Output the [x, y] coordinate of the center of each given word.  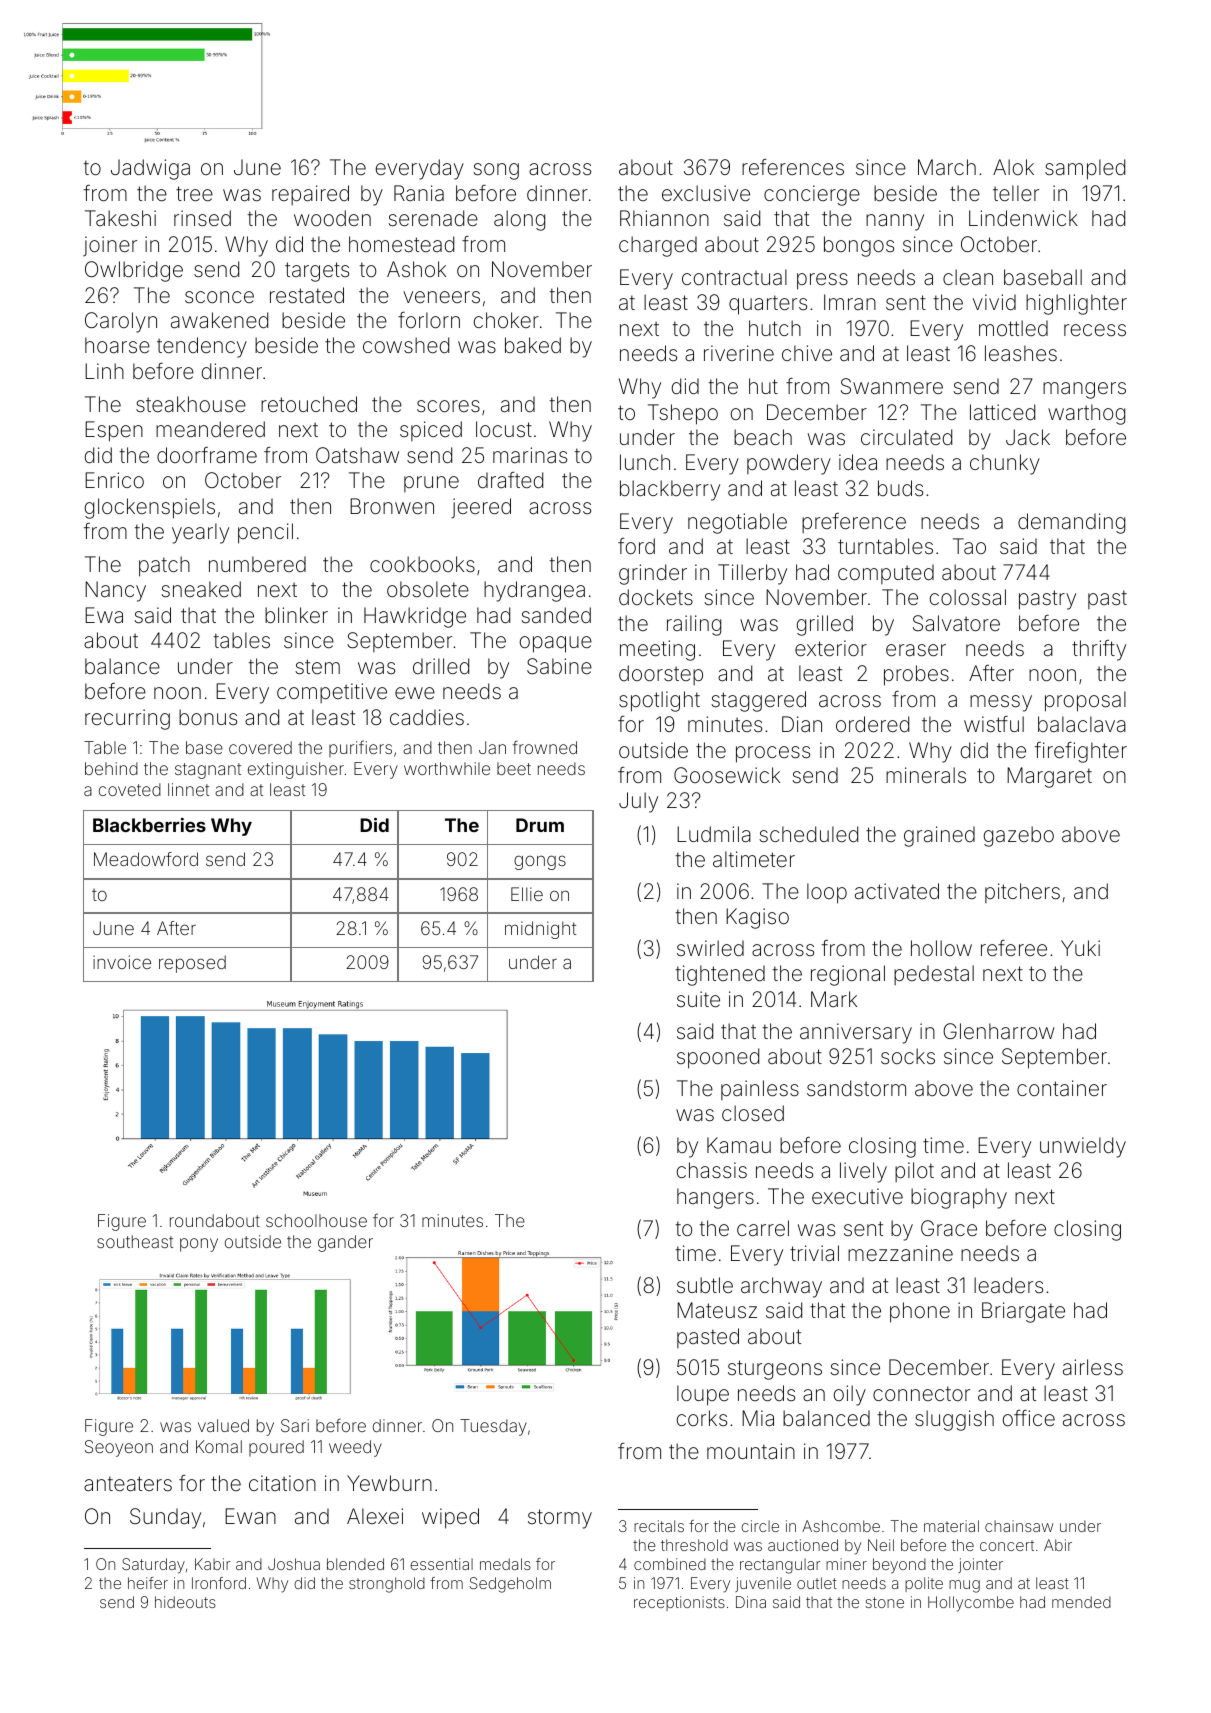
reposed [192, 964]
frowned [545, 747]
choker [506, 320]
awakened [219, 320]
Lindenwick [1023, 218]
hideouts [185, 1602]
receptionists [679, 1603]
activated [897, 891]
